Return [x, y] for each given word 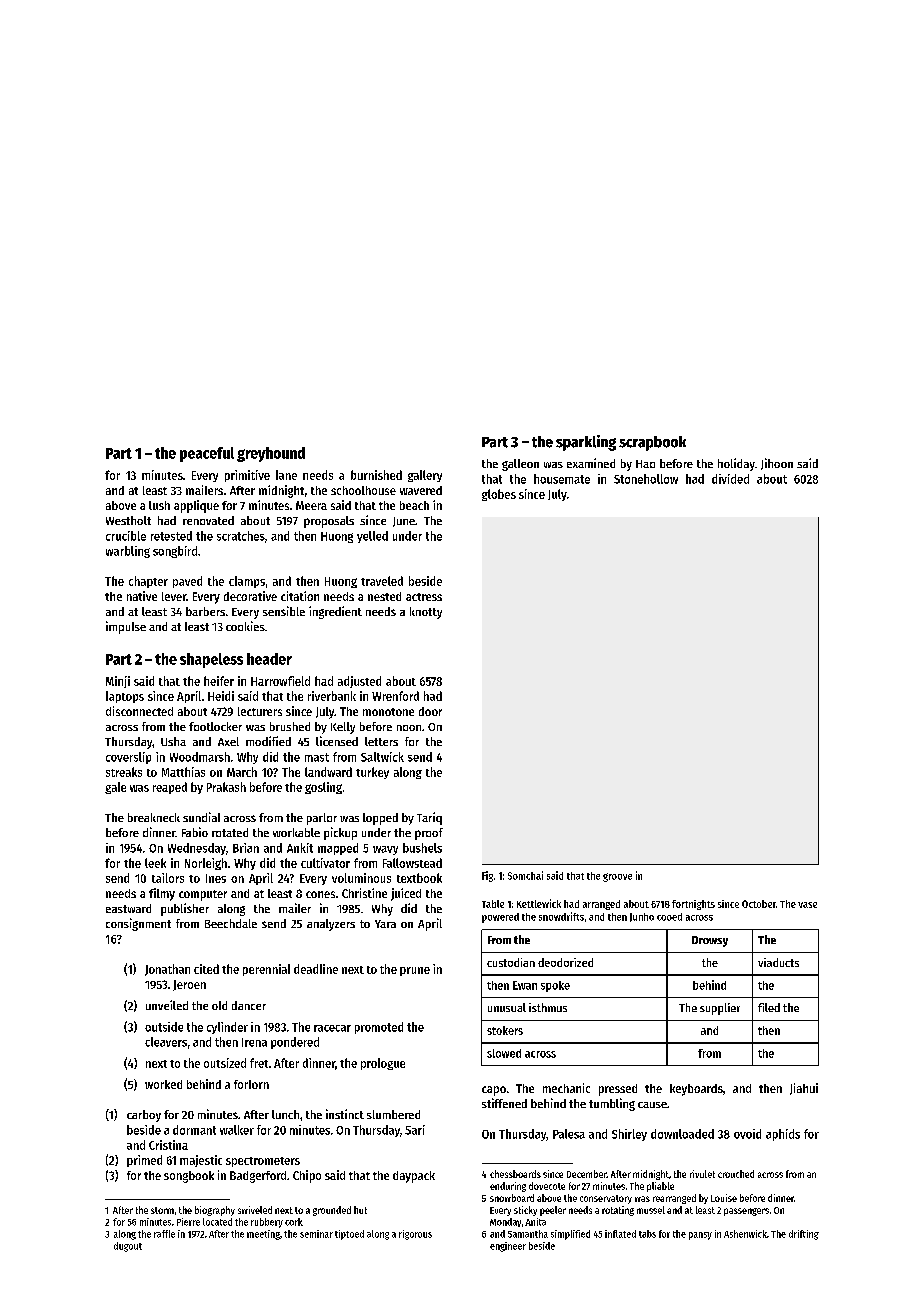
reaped [170, 788]
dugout [128, 1247]
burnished [376, 475]
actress [424, 597]
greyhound [271, 454]
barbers [205, 611]
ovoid [747, 1134]
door [430, 711]
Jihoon [777, 464]
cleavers [166, 1042]
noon [409, 728]
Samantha [528, 1234]
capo [494, 1091]
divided [730, 479]
